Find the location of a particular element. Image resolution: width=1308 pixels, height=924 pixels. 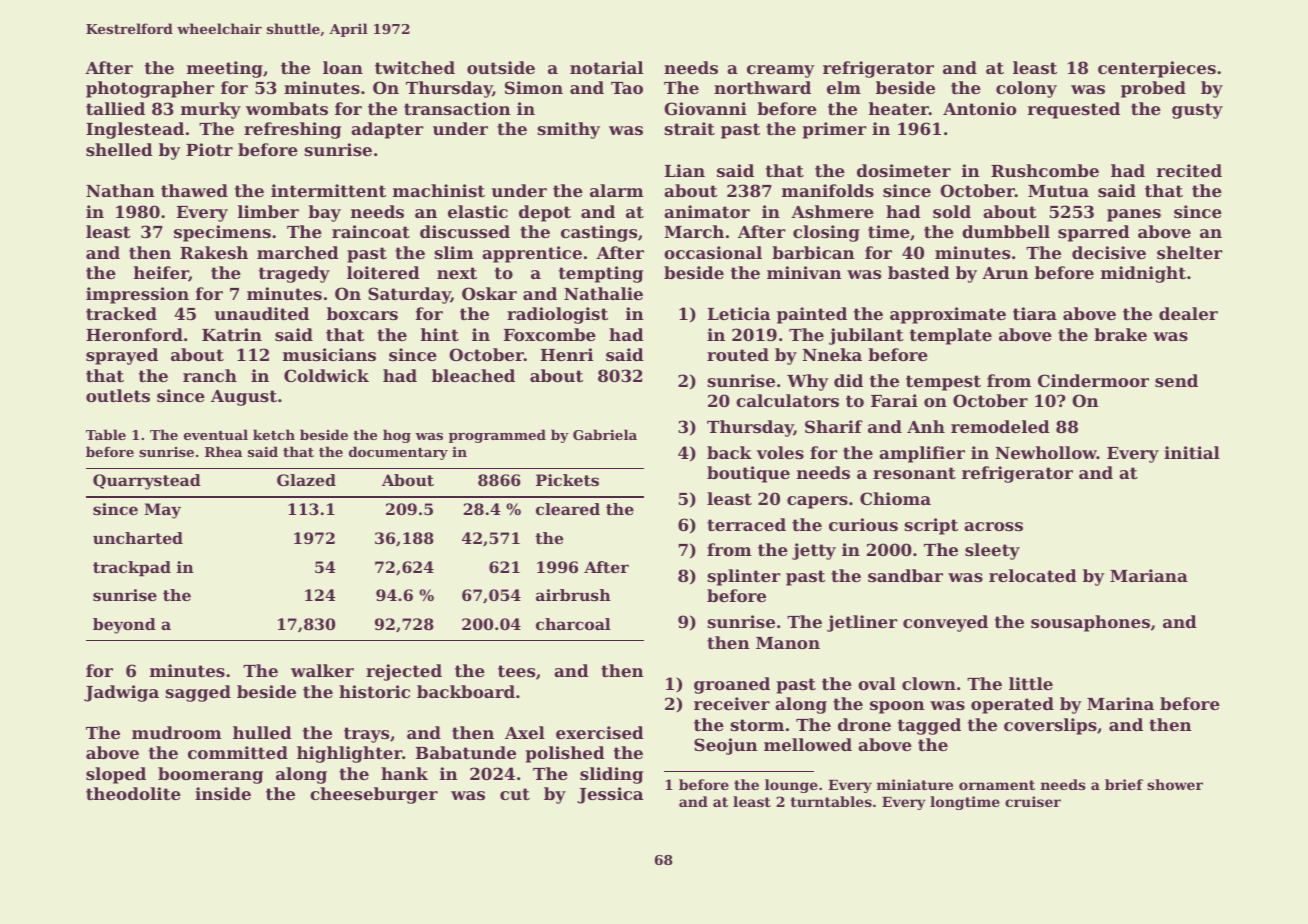

Rhea is located at coordinates (223, 451).
